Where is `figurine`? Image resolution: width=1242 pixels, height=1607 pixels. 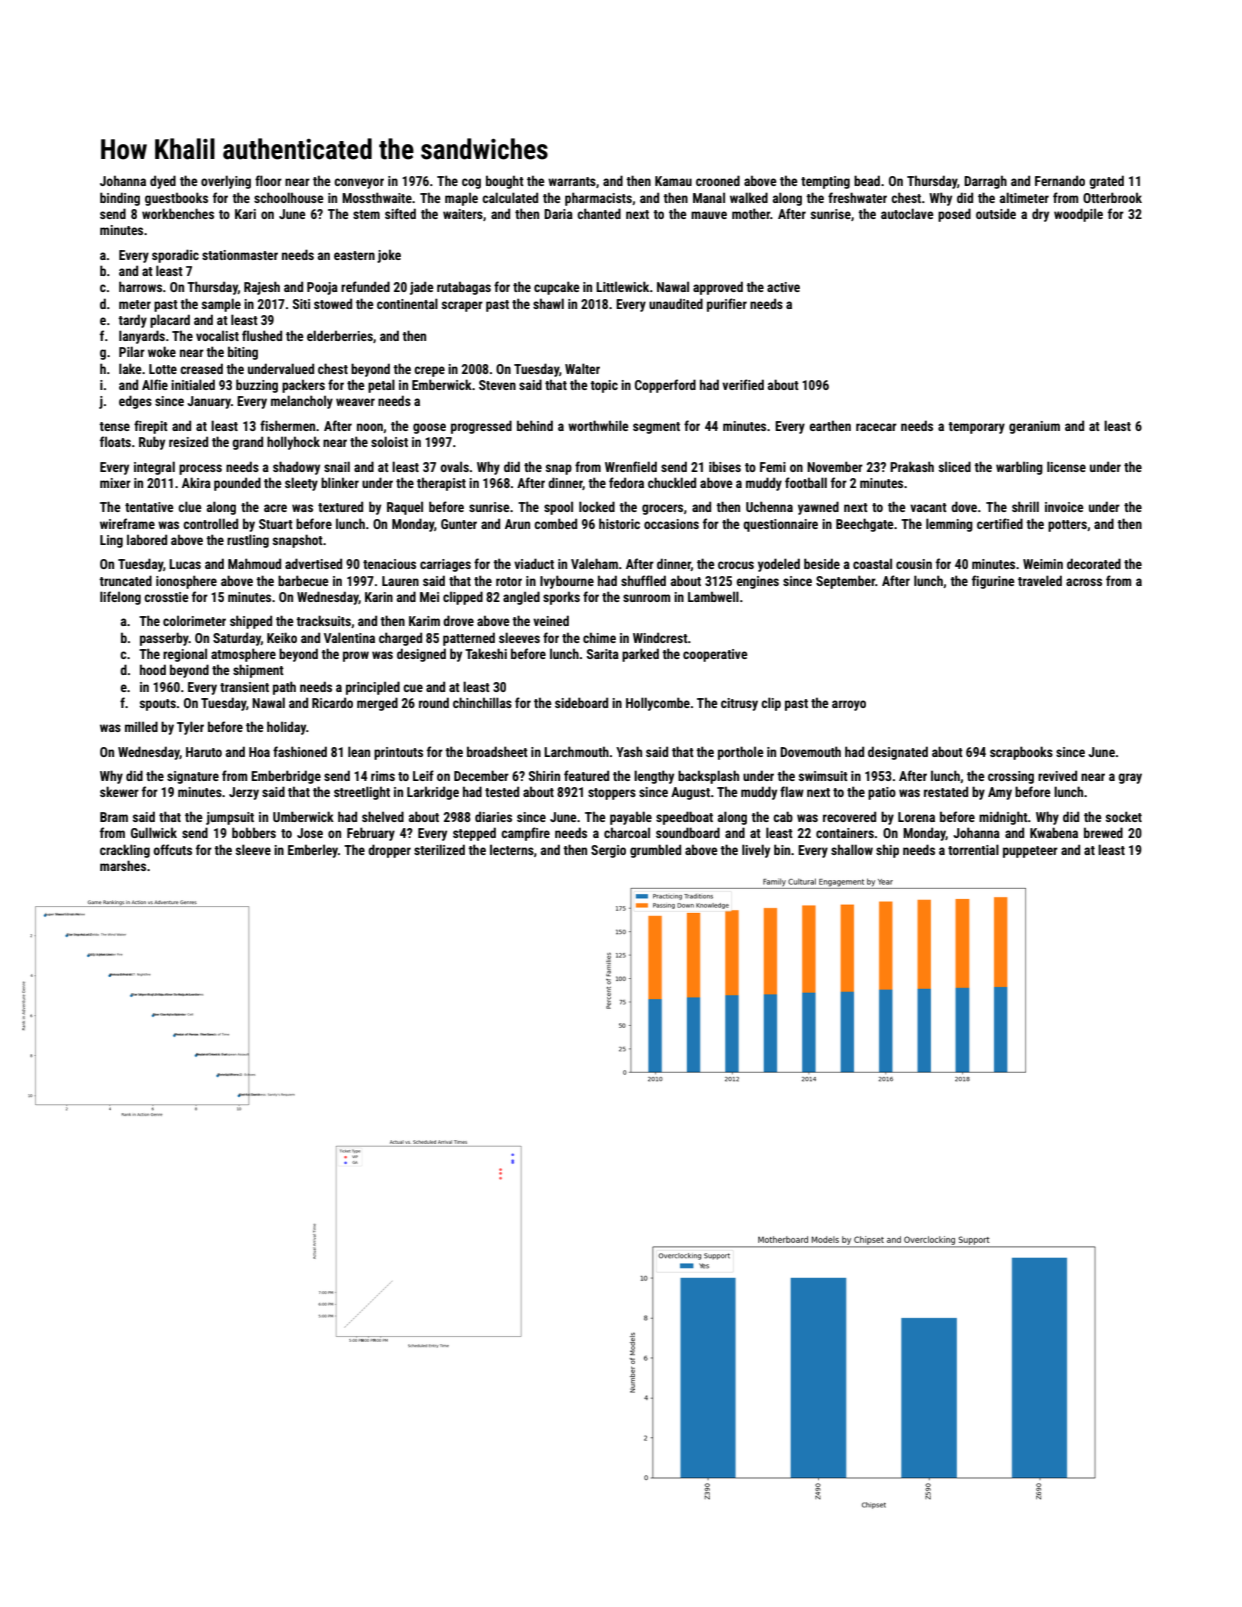 figurine is located at coordinates (993, 582).
